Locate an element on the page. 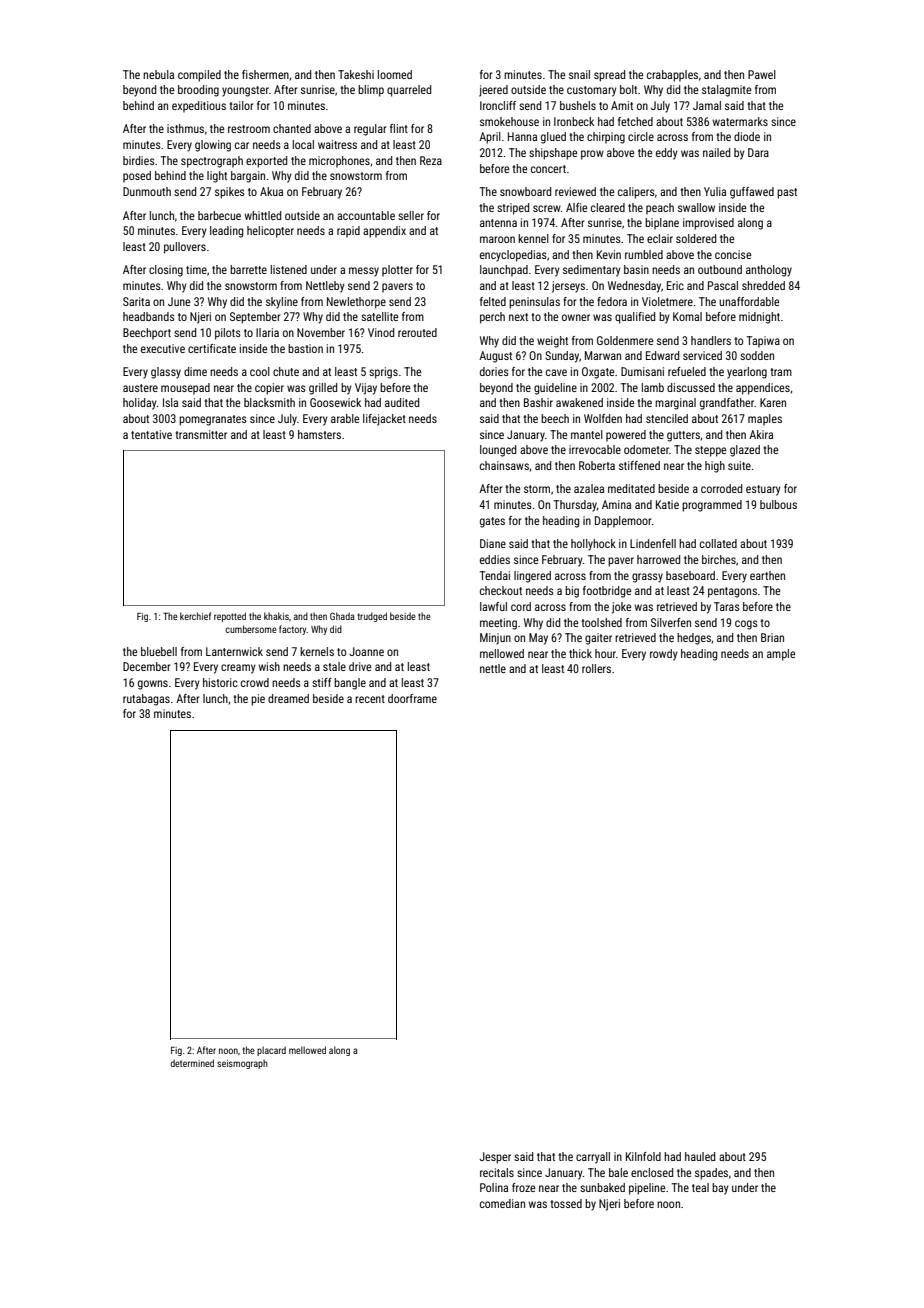  plotter is located at coordinates (397, 271).
